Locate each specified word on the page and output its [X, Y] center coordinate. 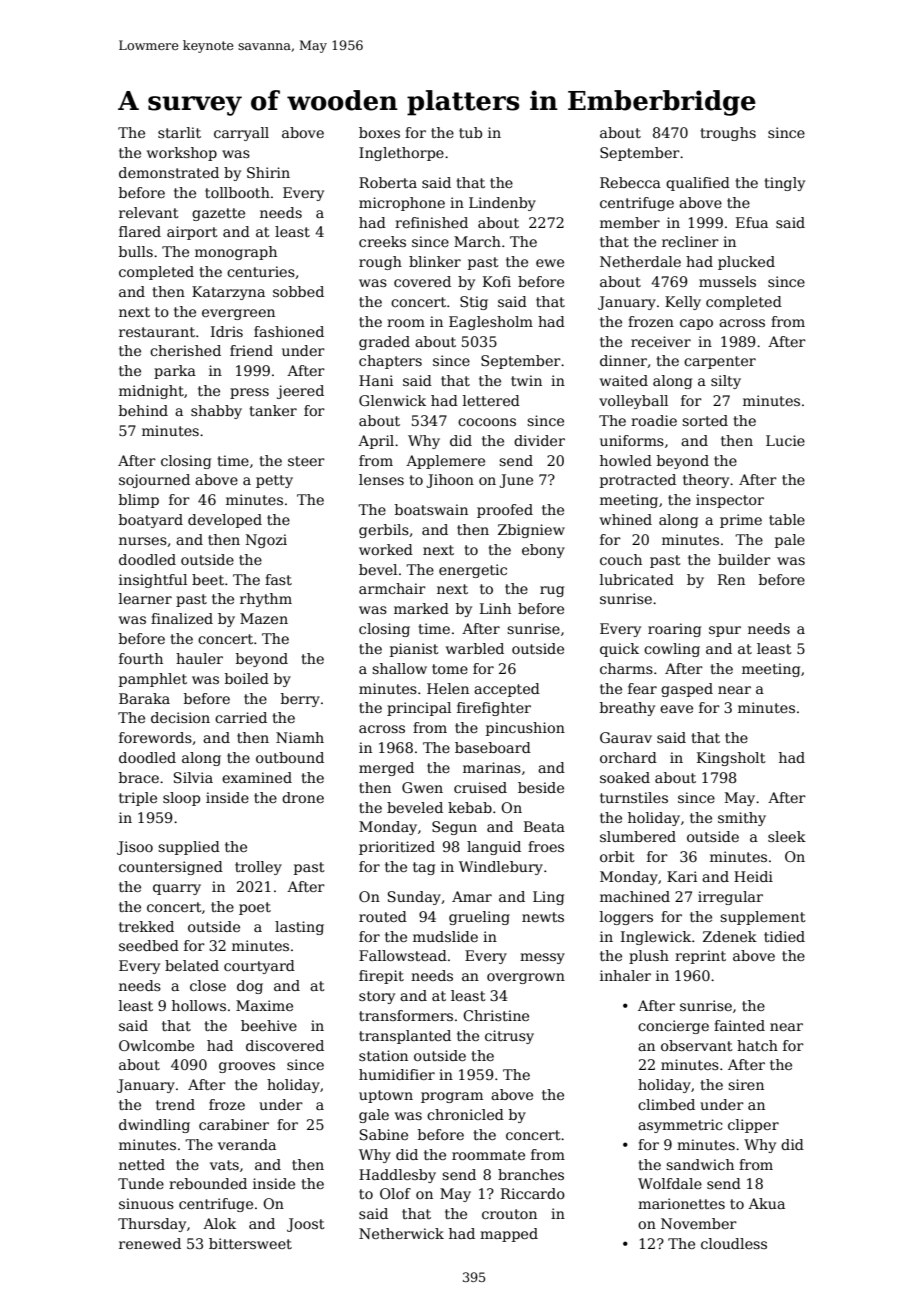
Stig [474, 303]
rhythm [266, 600]
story [377, 997]
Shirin [268, 172]
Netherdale [640, 261]
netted [142, 1164]
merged [386, 769]
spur [725, 631]
